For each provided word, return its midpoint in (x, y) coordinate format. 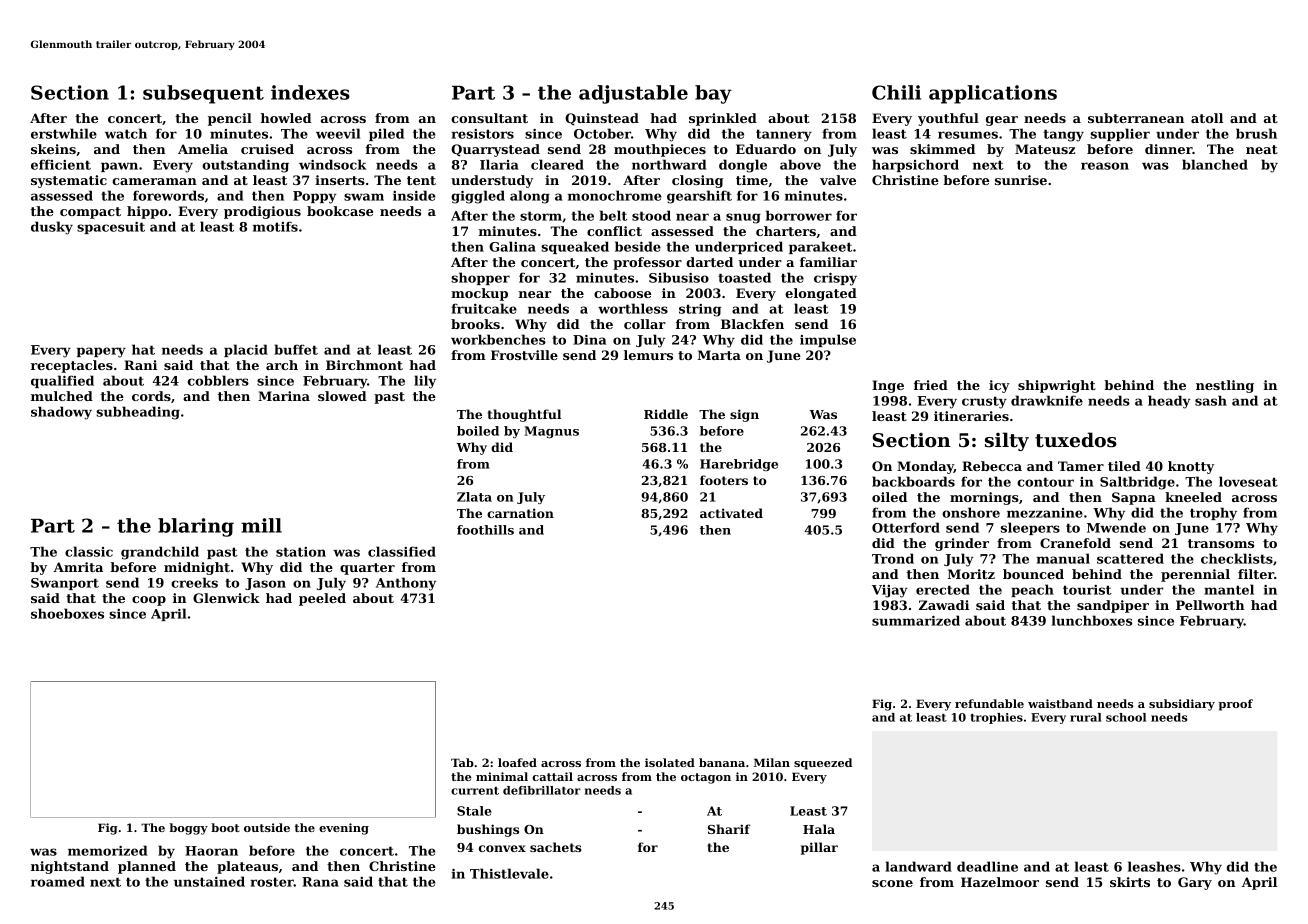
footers (724, 480)
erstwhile (64, 133)
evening (344, 829)
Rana (320, 882)
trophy (1213, 514)
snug (743, 218)
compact (90, 213)
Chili (896, 92)
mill (261, 525)
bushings (488, 830)
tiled (1124, 466)
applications (993, 94)
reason (1105, 166)
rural (1086, 717)
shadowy (61, 413)
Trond (893, 558)
